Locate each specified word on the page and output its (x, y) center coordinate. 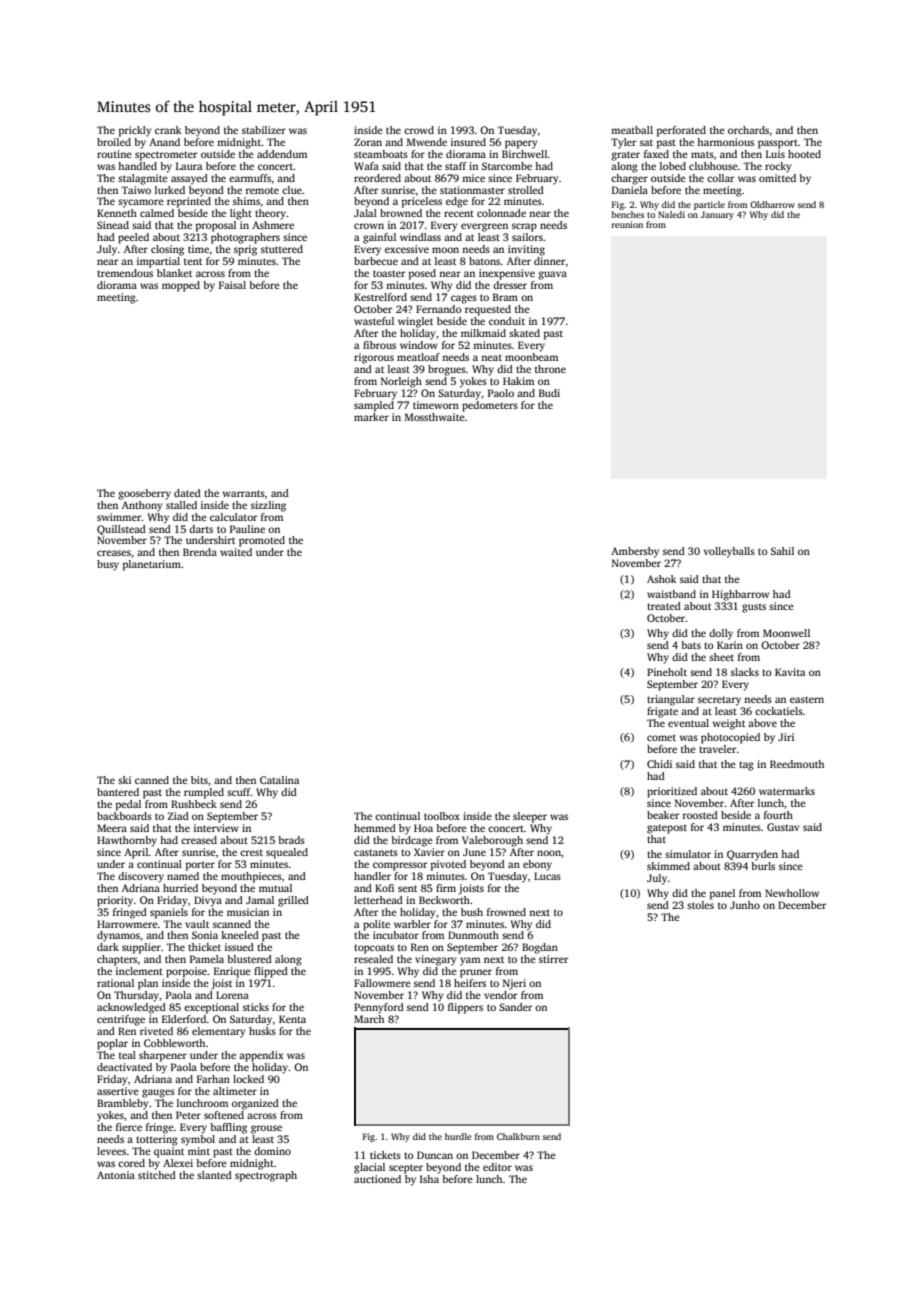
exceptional (211, 1008)
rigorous (374, 358)
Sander (515, 1007)
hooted (804, 154)
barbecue (376, 261)
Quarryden (752, 855)
